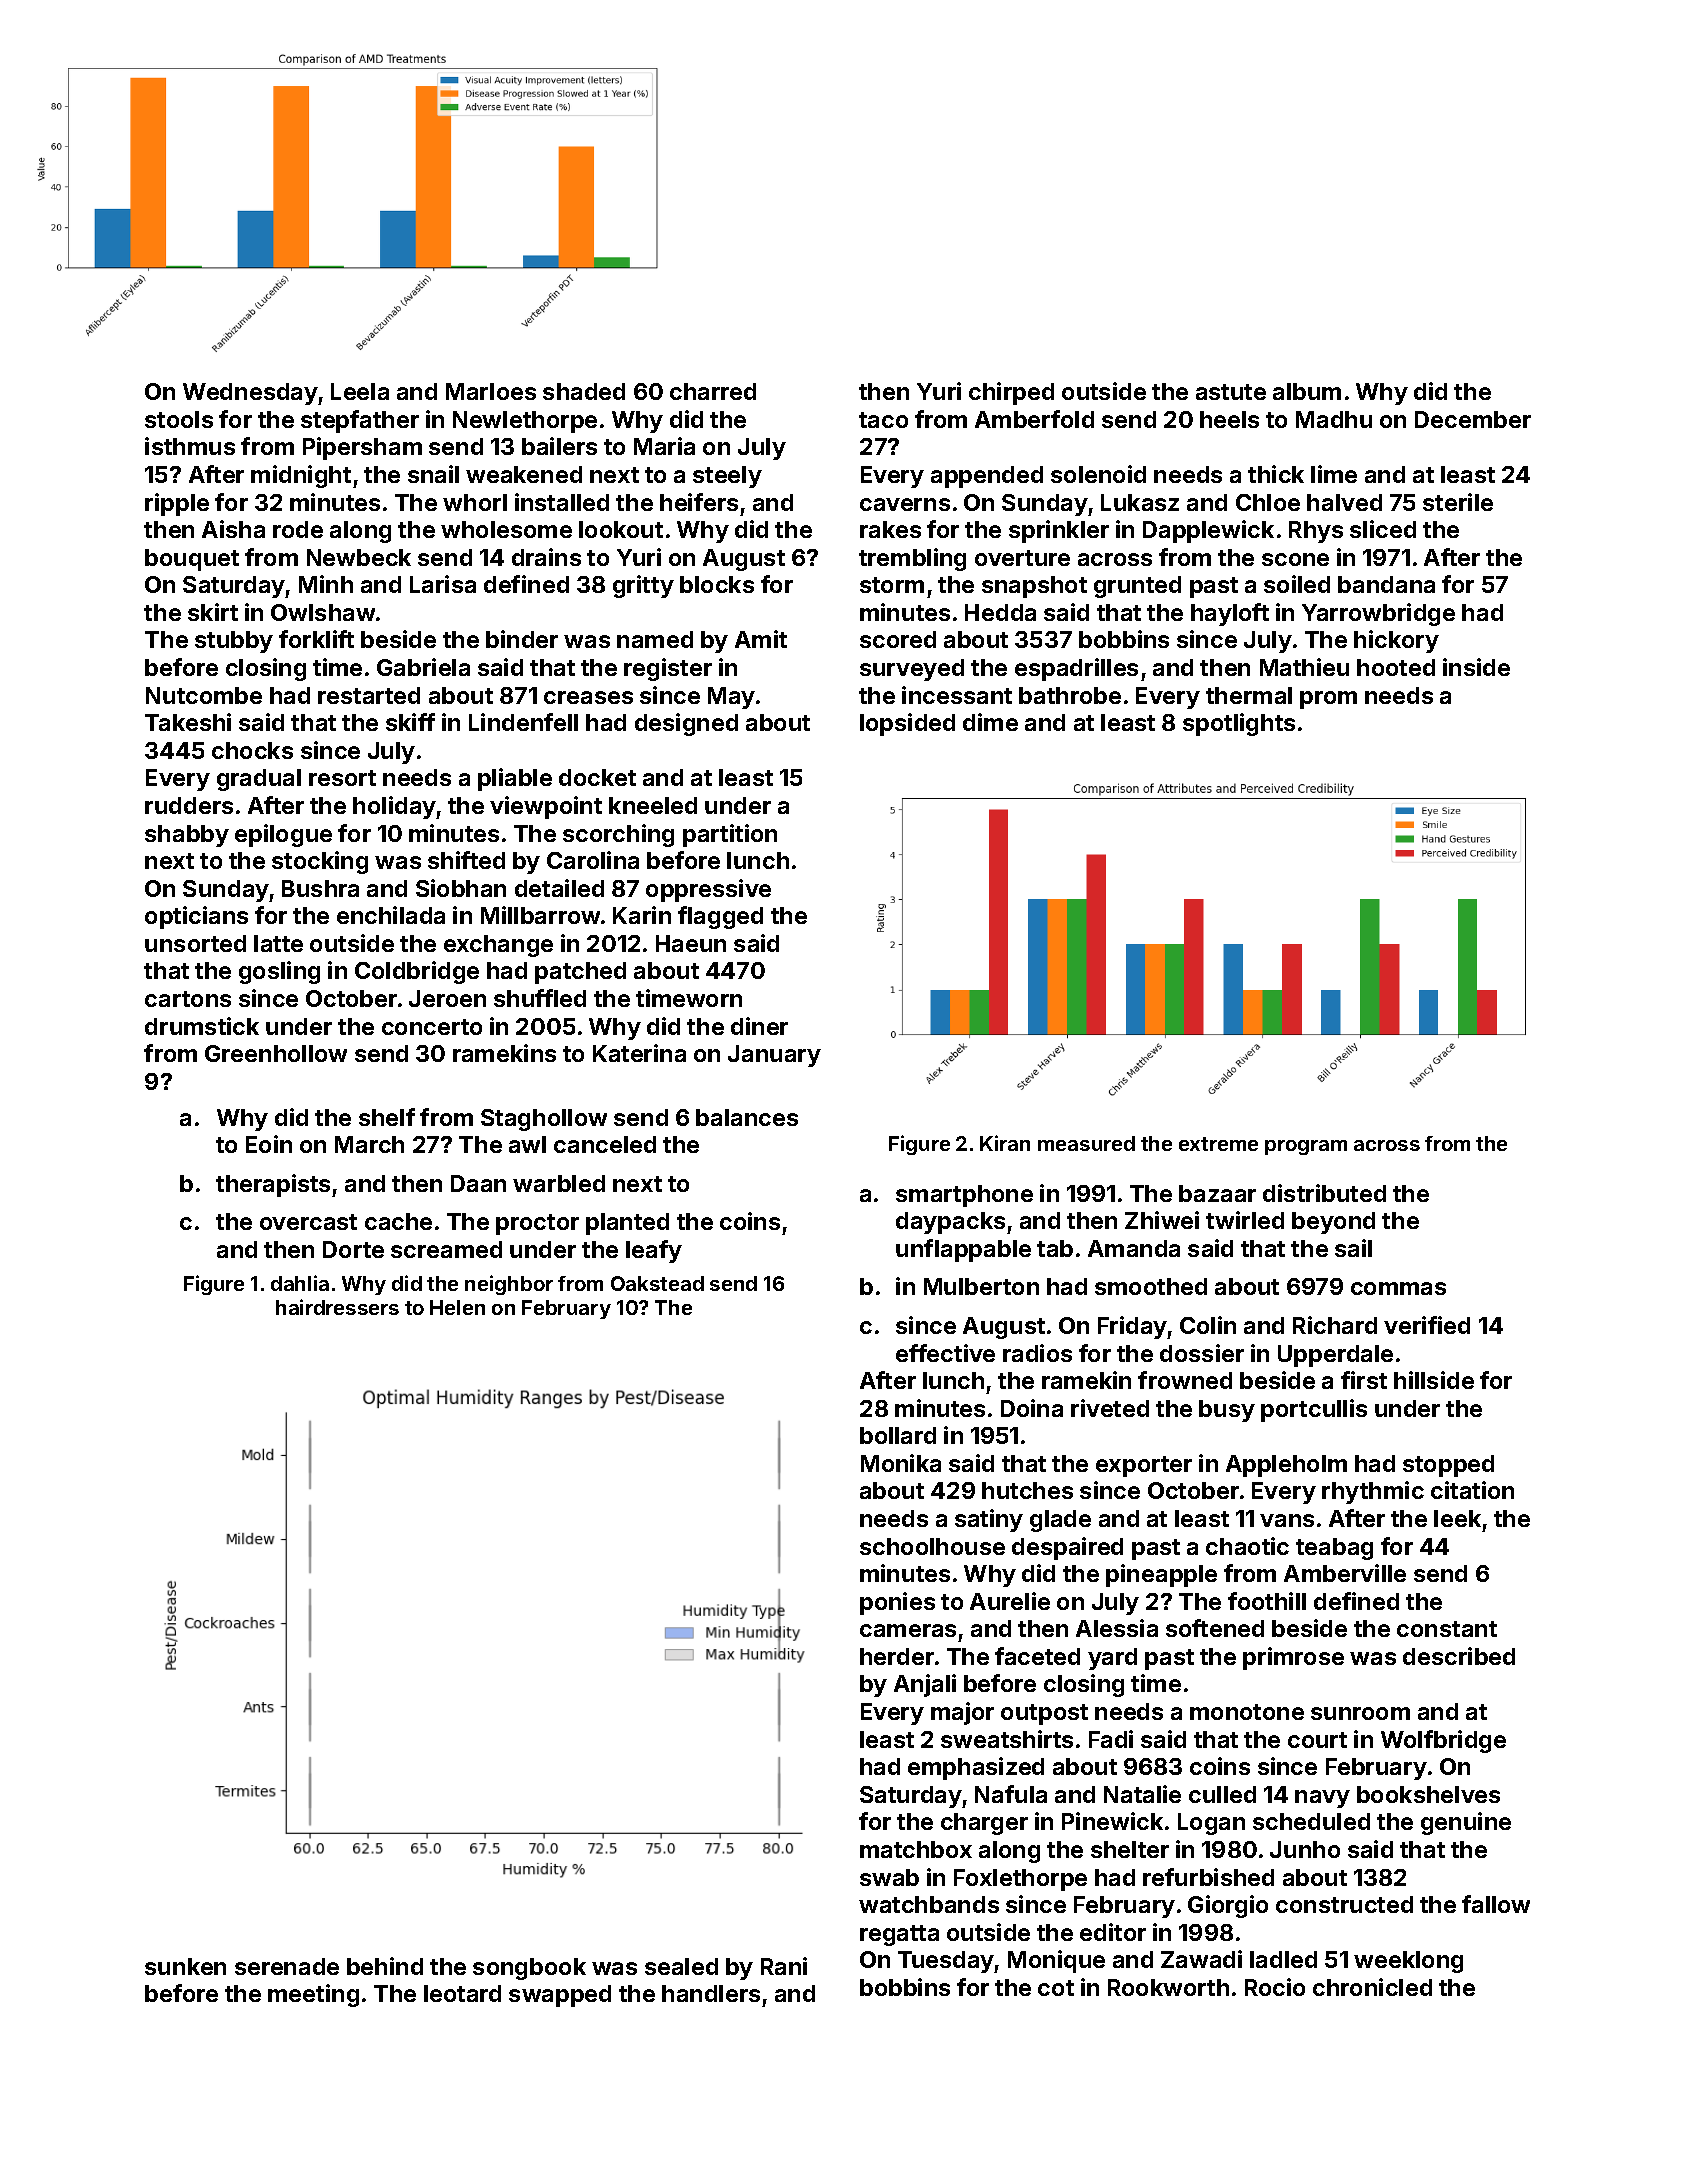  What do you see at coordinates (1011, 393) in the screenshot?
I see `chirped` at bounding box center [1011, 393].
